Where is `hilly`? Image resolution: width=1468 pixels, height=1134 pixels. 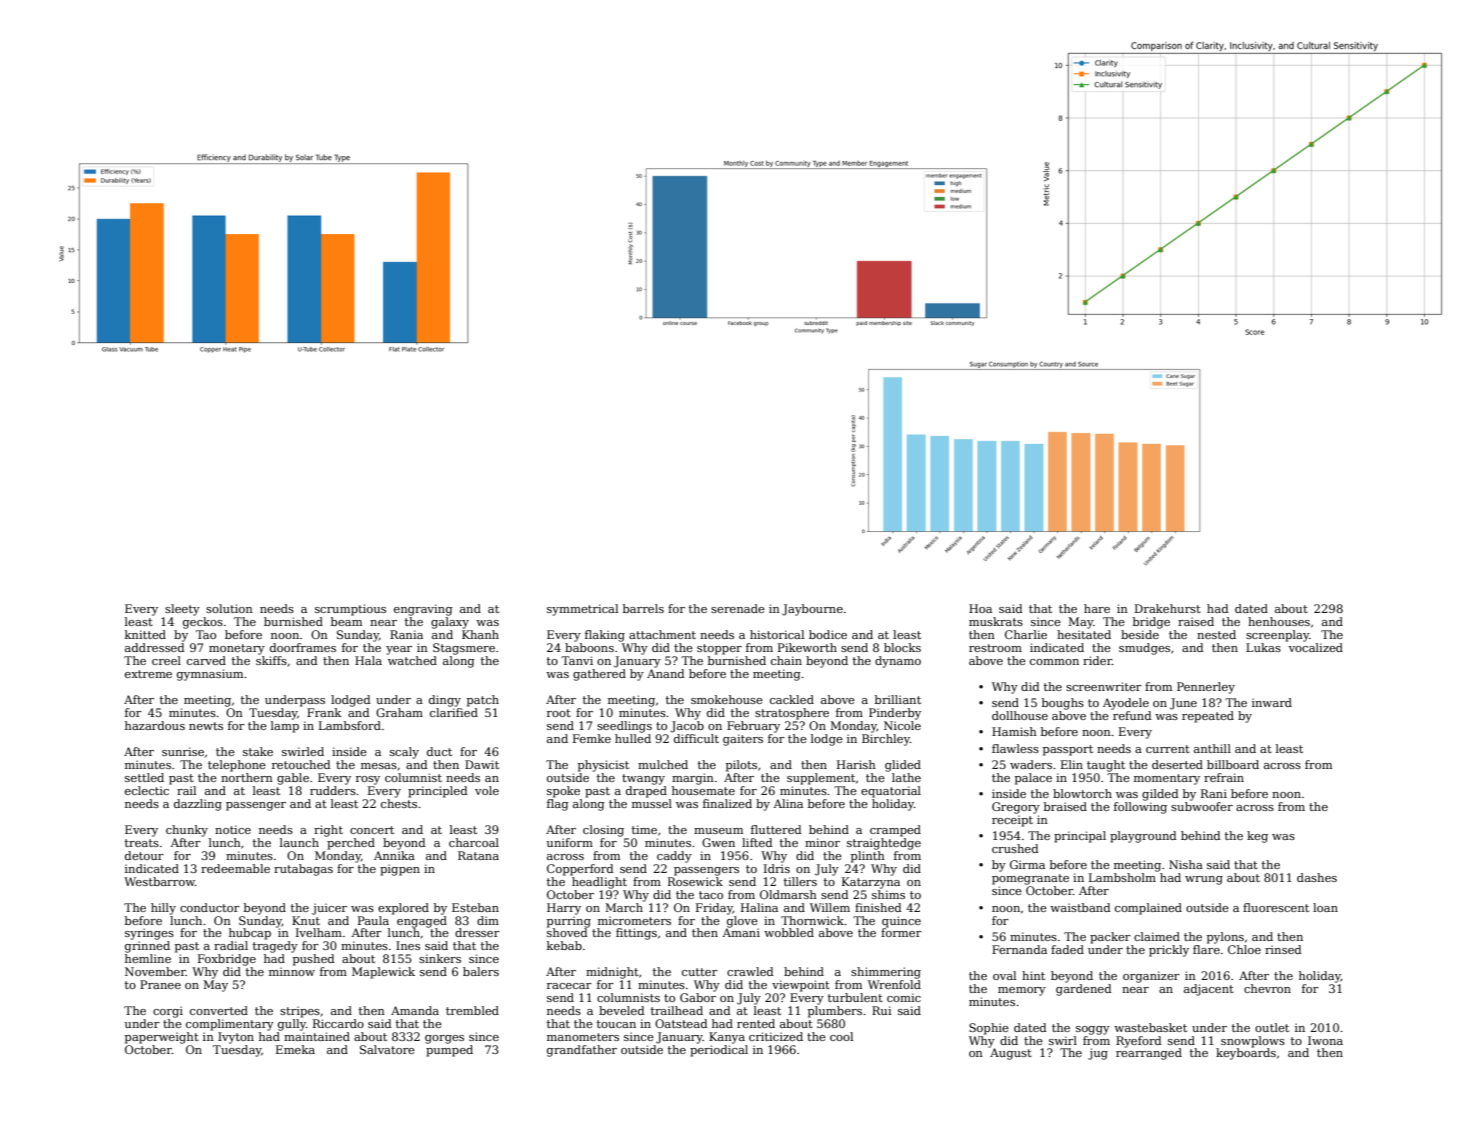 hilly is located at coordinates (163, 909).
